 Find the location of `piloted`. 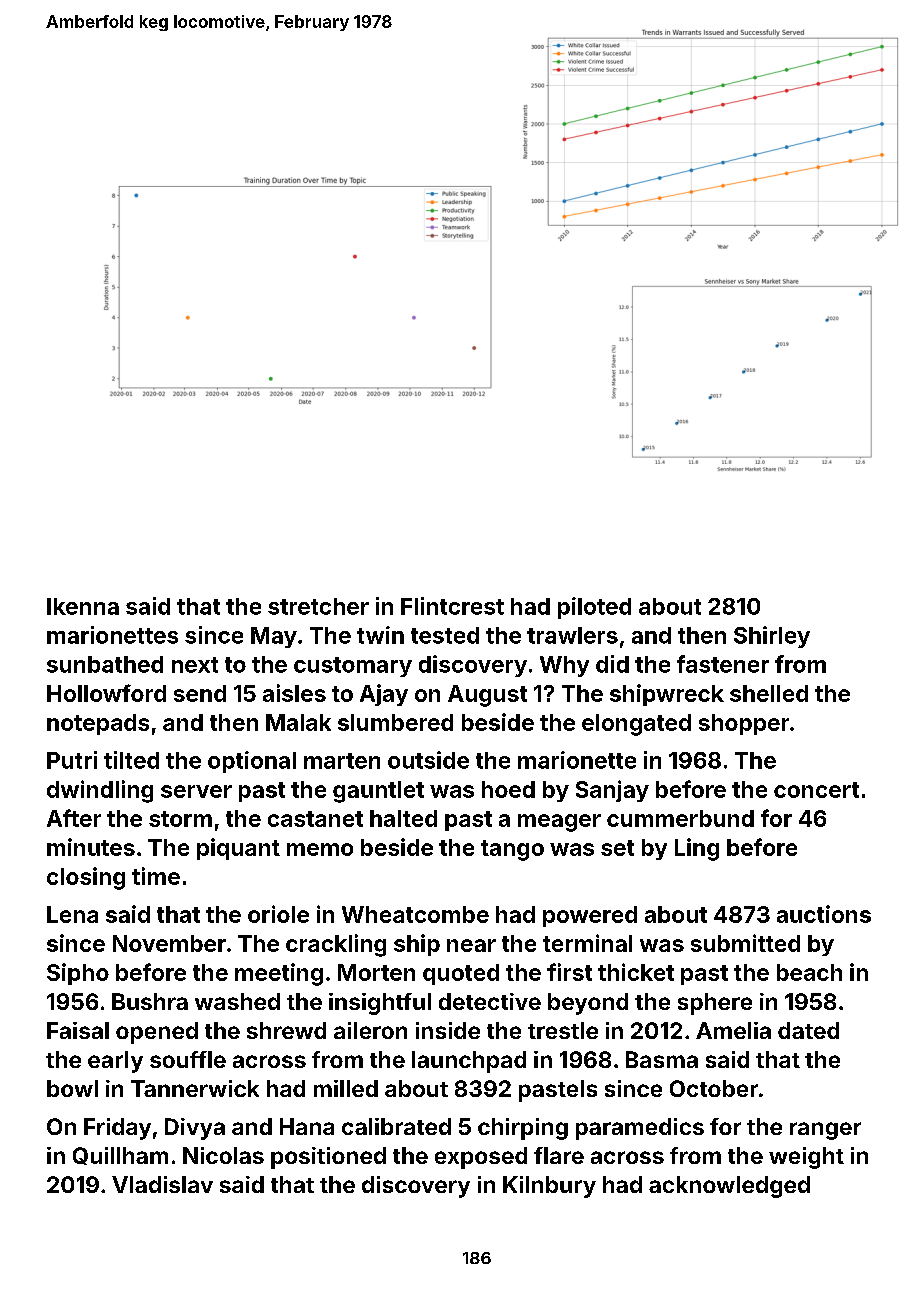

piloted is located at coordinates (594, 608).
